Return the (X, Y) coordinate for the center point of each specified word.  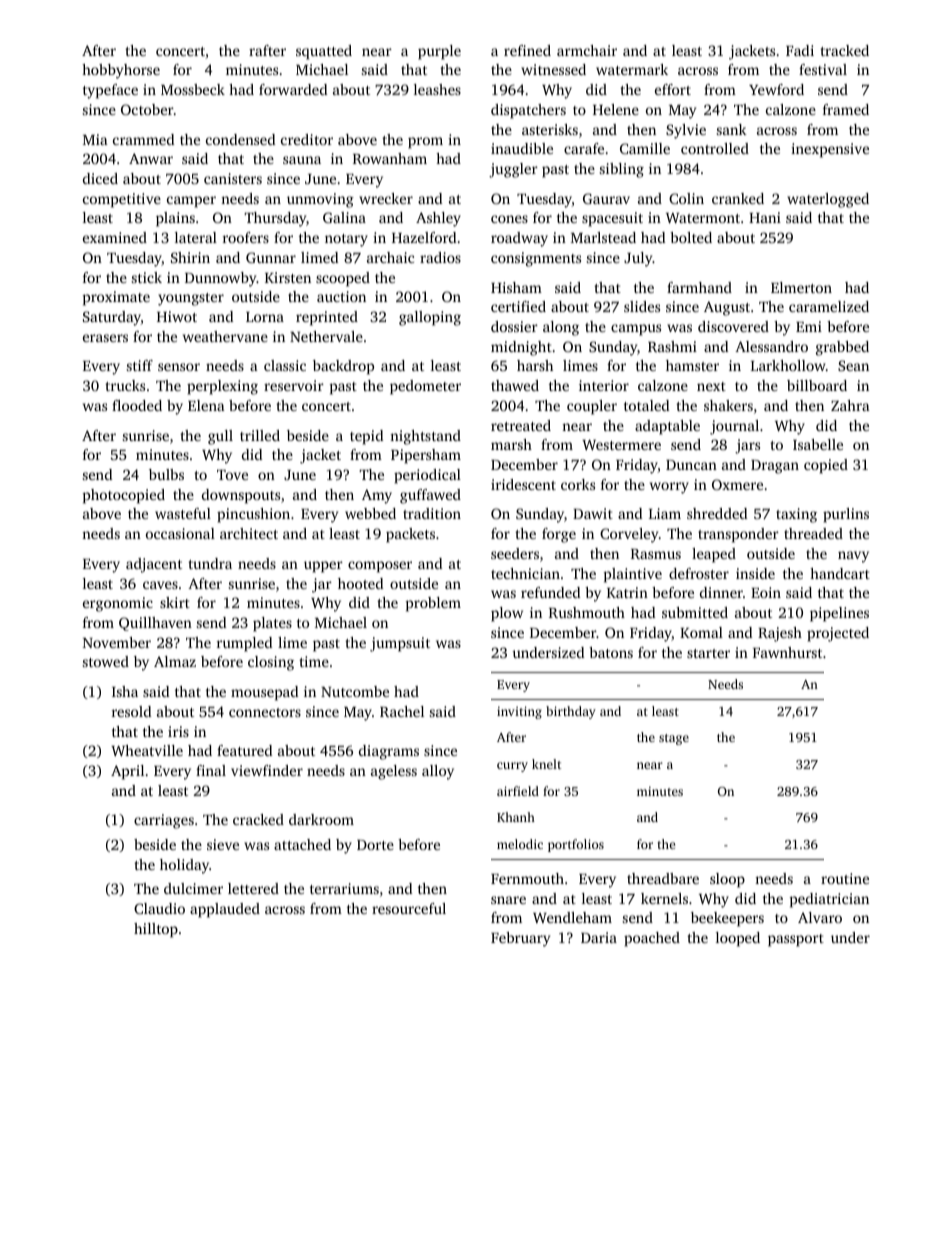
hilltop (156, 930)
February (520, 939)
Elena (206, 405)
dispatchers (528, 111)
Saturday (112, 318)
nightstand (425, 437)
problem (433, 604)
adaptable (667, 427)
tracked (844, 50)
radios (440, 257)
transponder (738, 535)
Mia (95, 139)
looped (738, 939)
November (117, 642)
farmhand (699, 287)
